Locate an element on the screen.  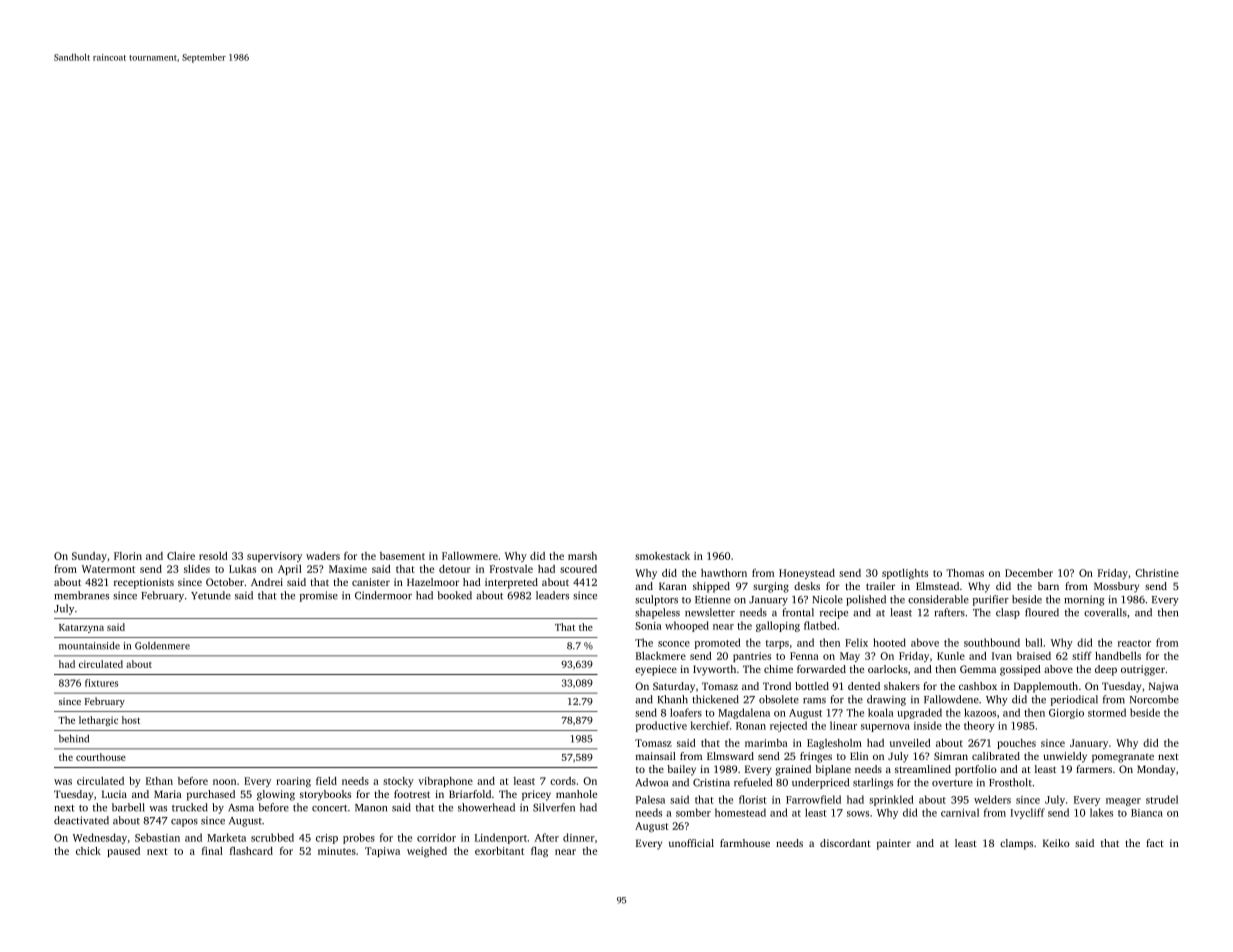
lethargic is located at coordinates (98, 721).
